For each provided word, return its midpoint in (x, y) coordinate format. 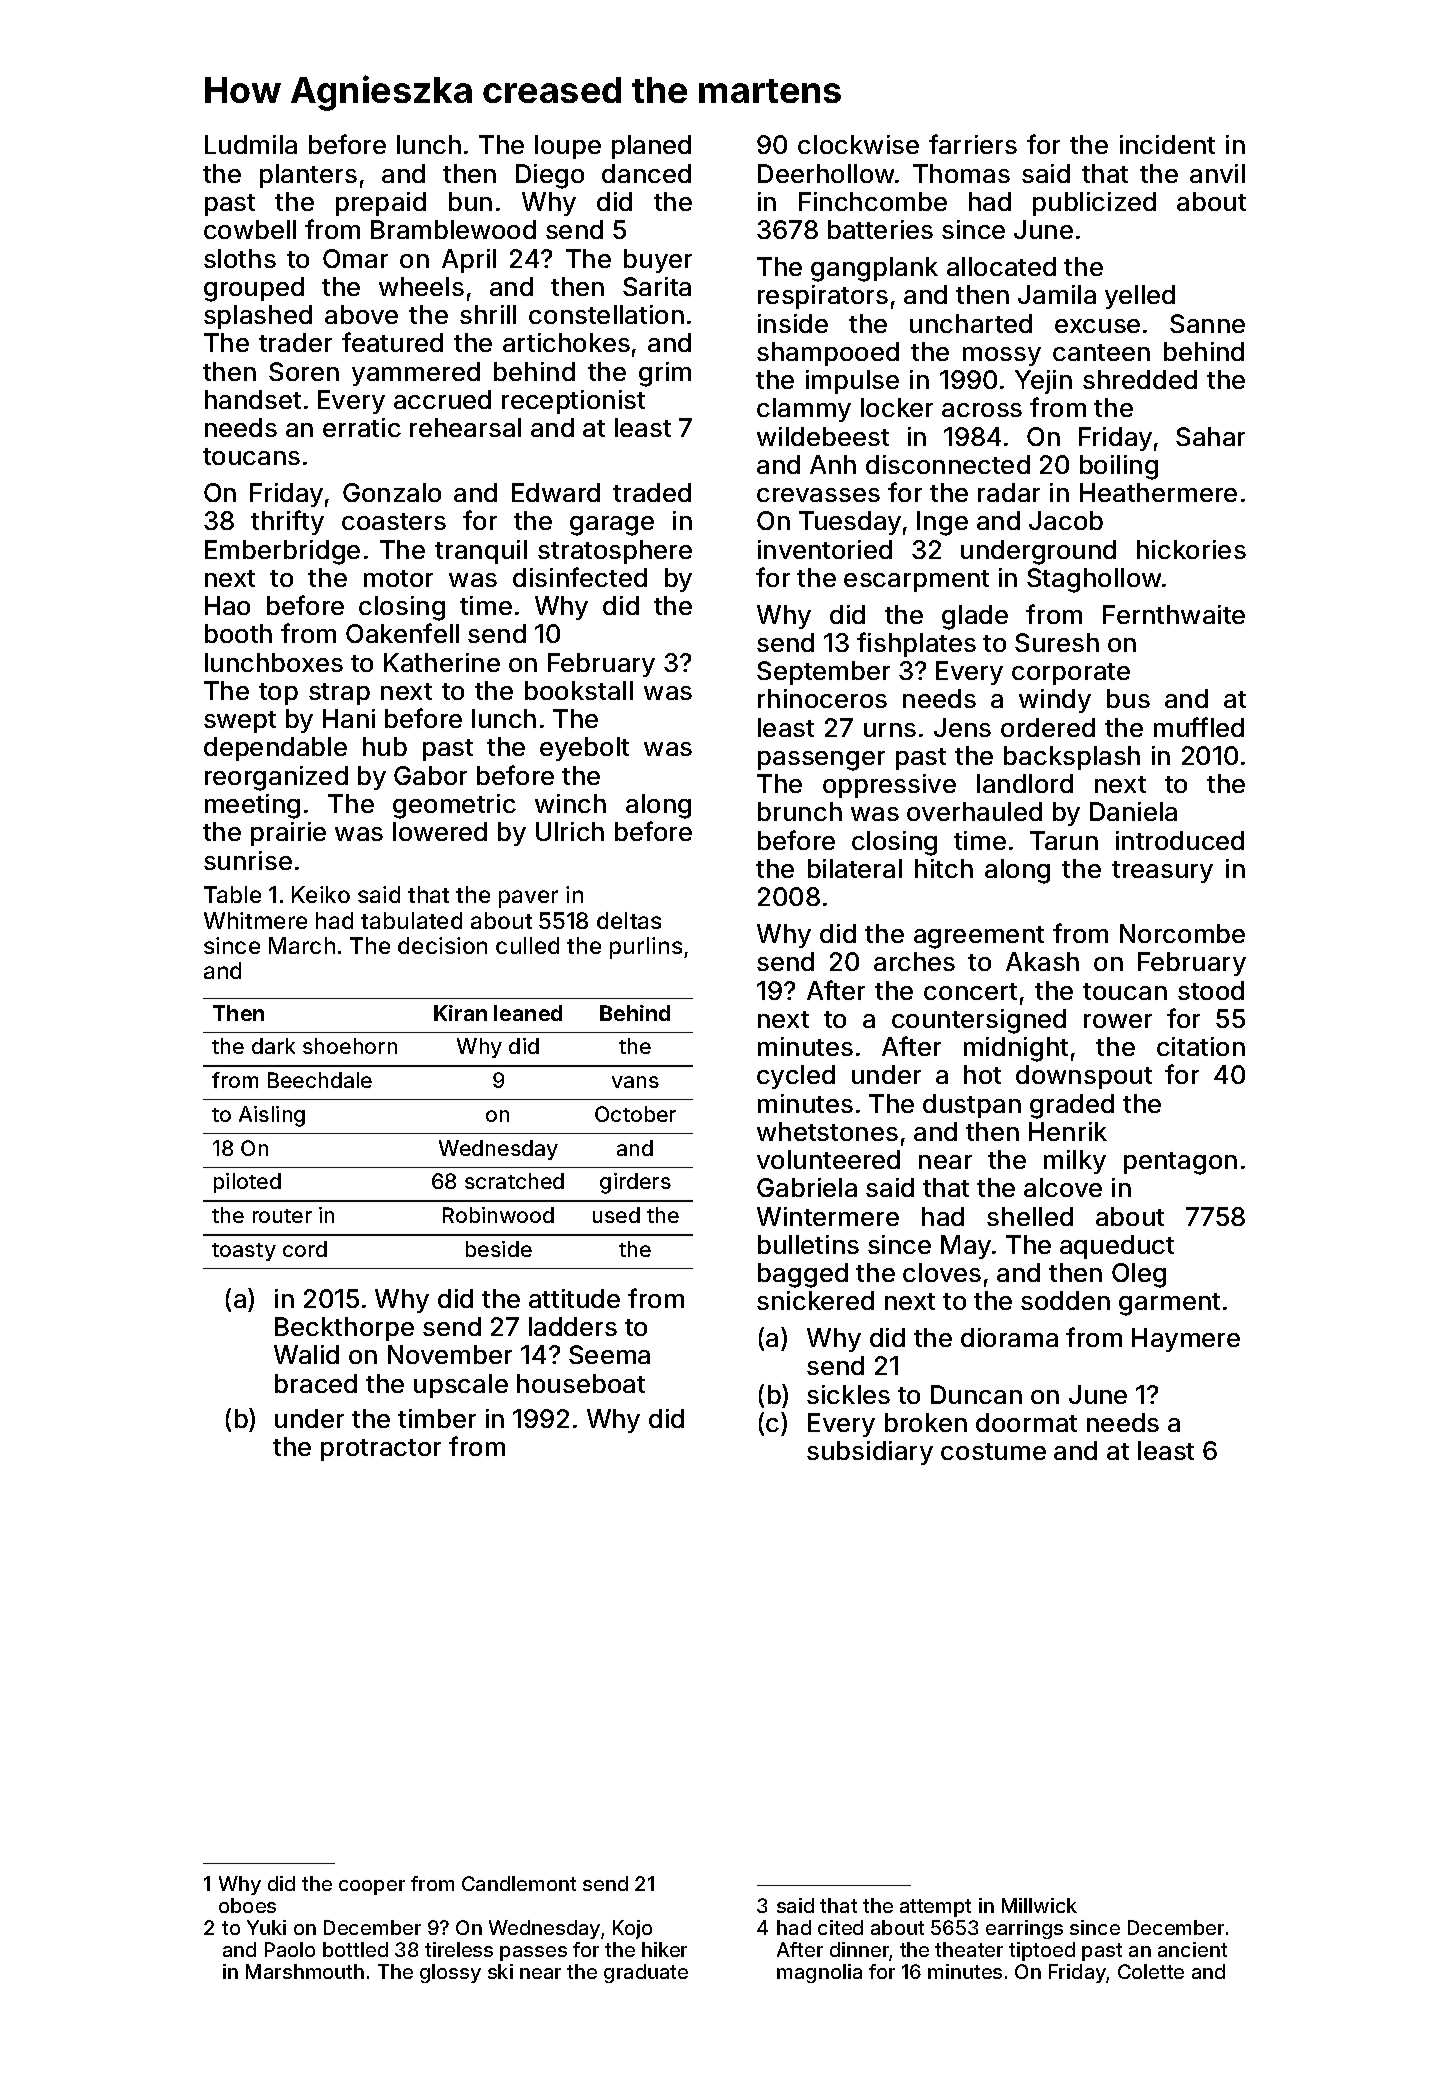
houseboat (581, 1383)
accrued (442, 399)
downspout (1084, 1077)
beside (499, 1249)
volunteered (828, 1159)
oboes (247, 1905)
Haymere (1186, 1340)
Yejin (1043, 382)
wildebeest (823, 436)
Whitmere (255, 920)
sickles (848, 1394)
